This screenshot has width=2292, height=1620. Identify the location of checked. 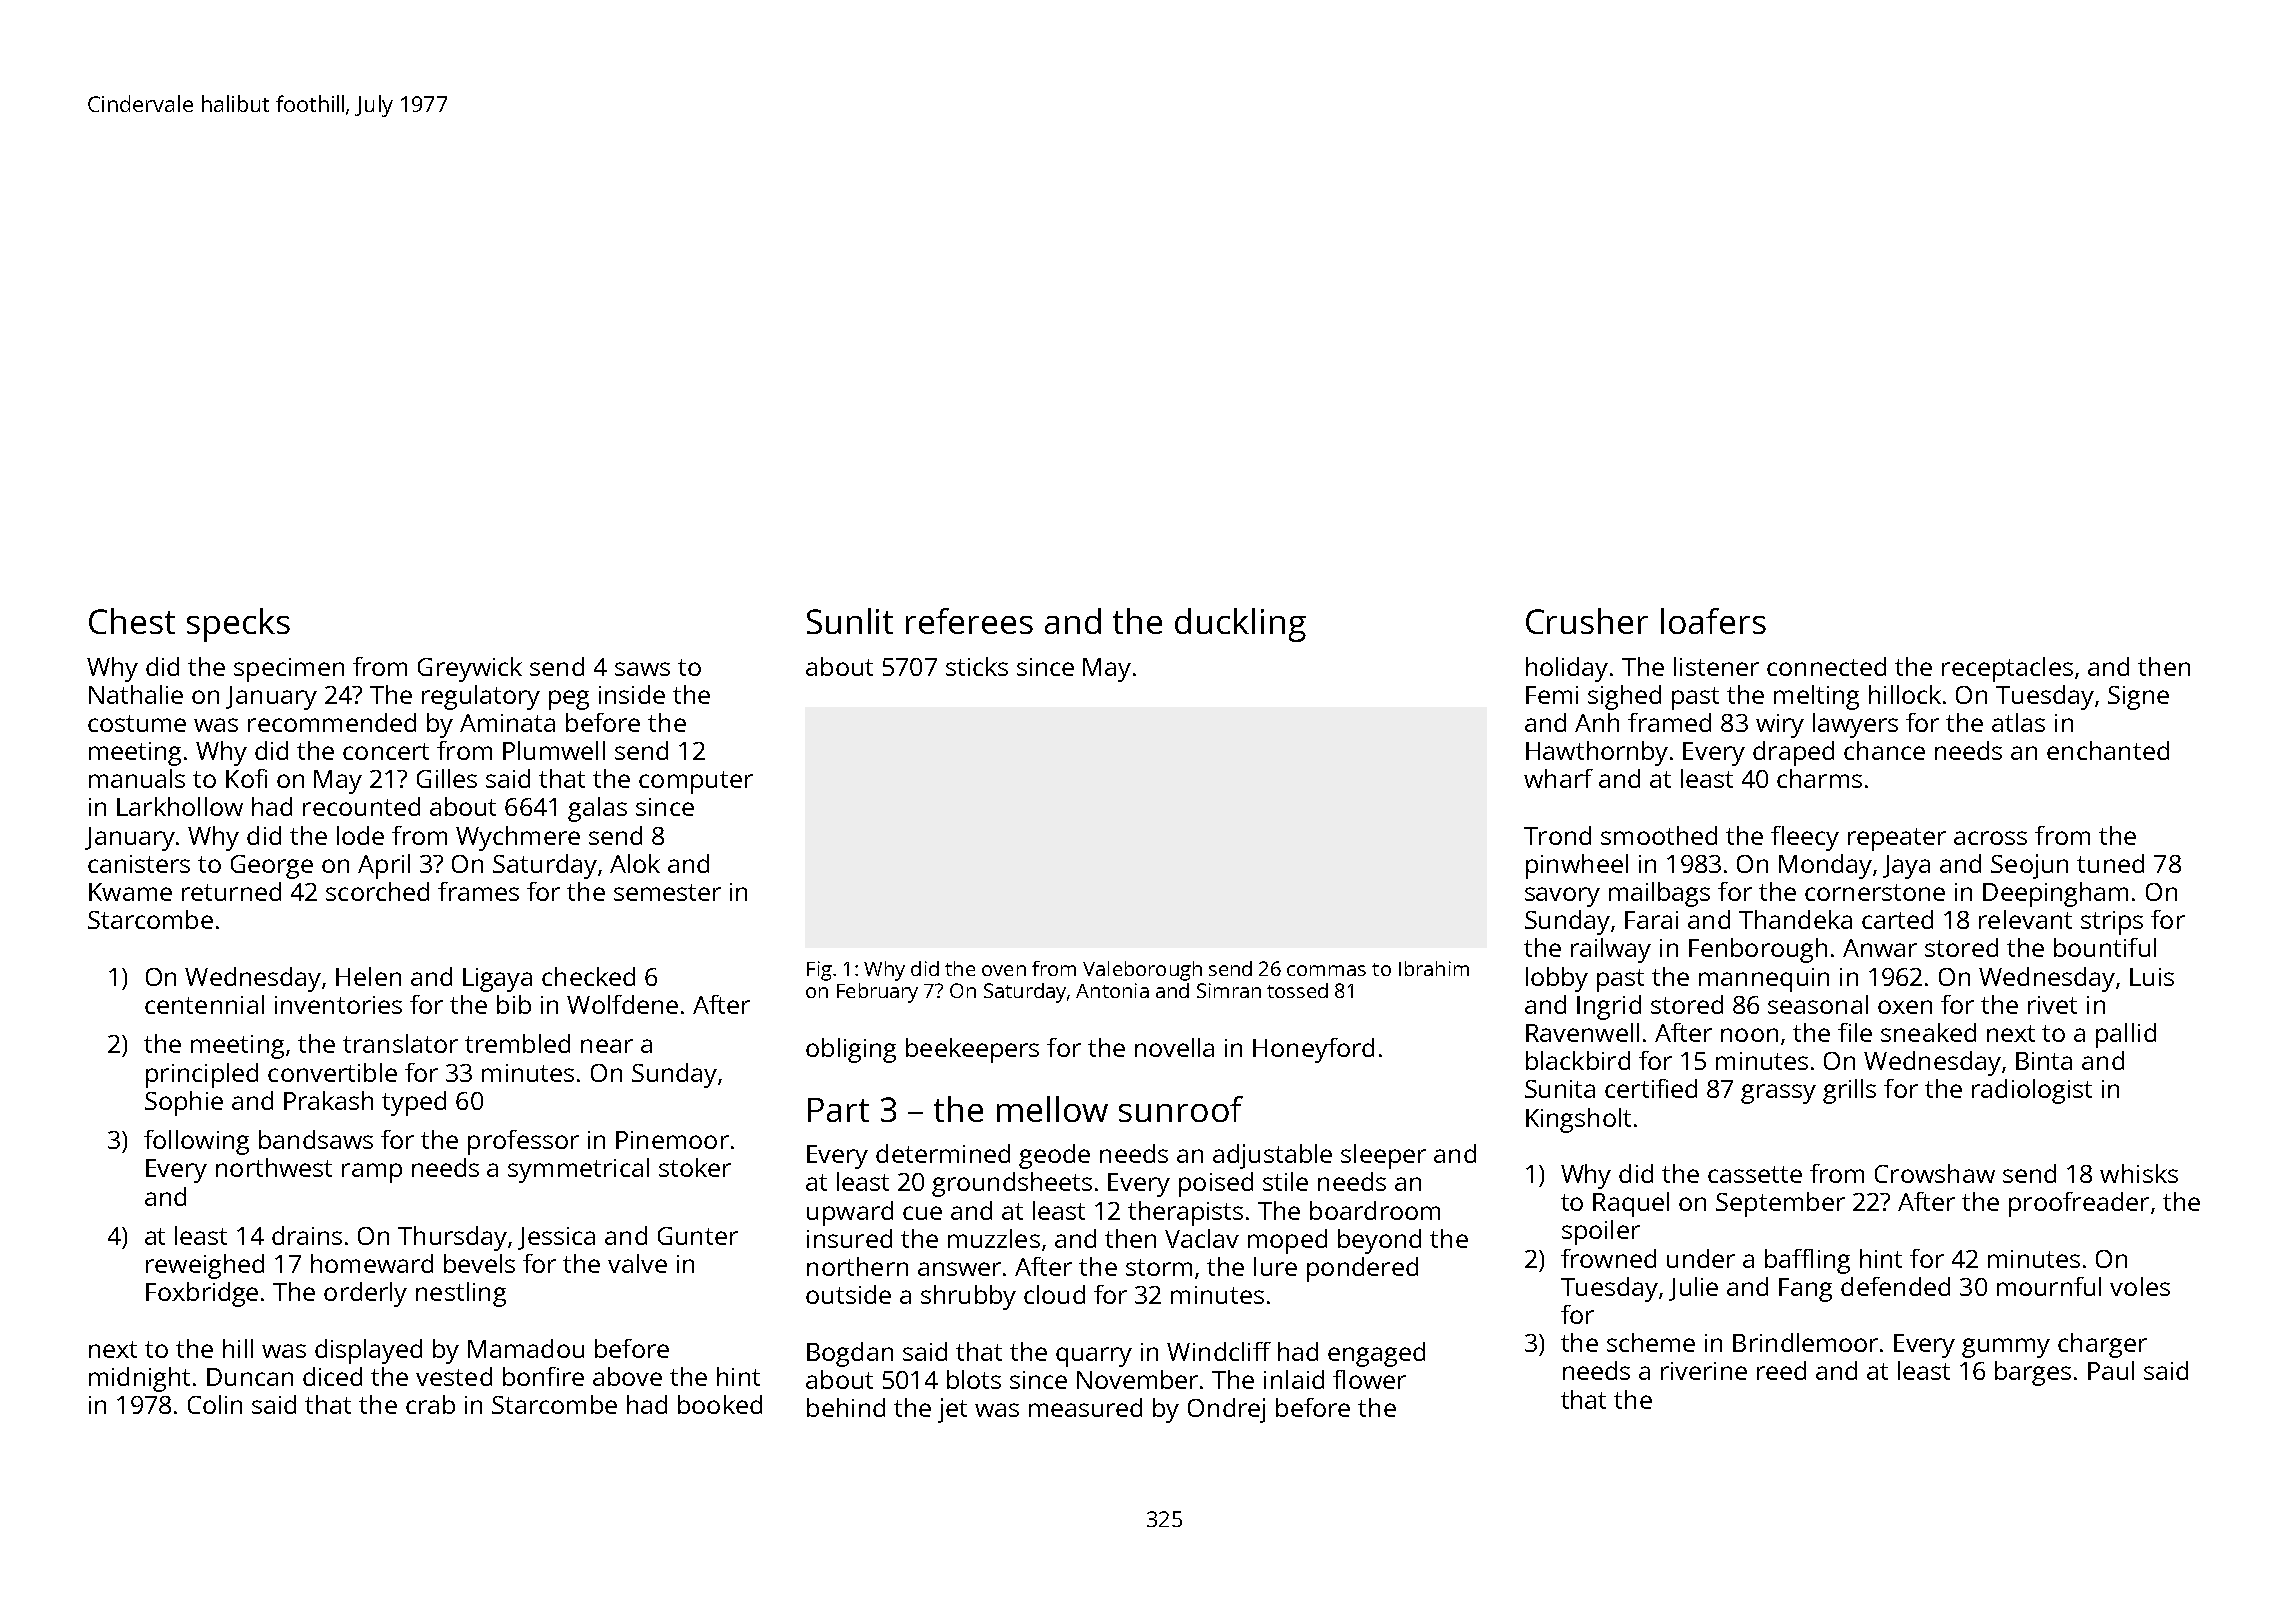
(588, 976).
